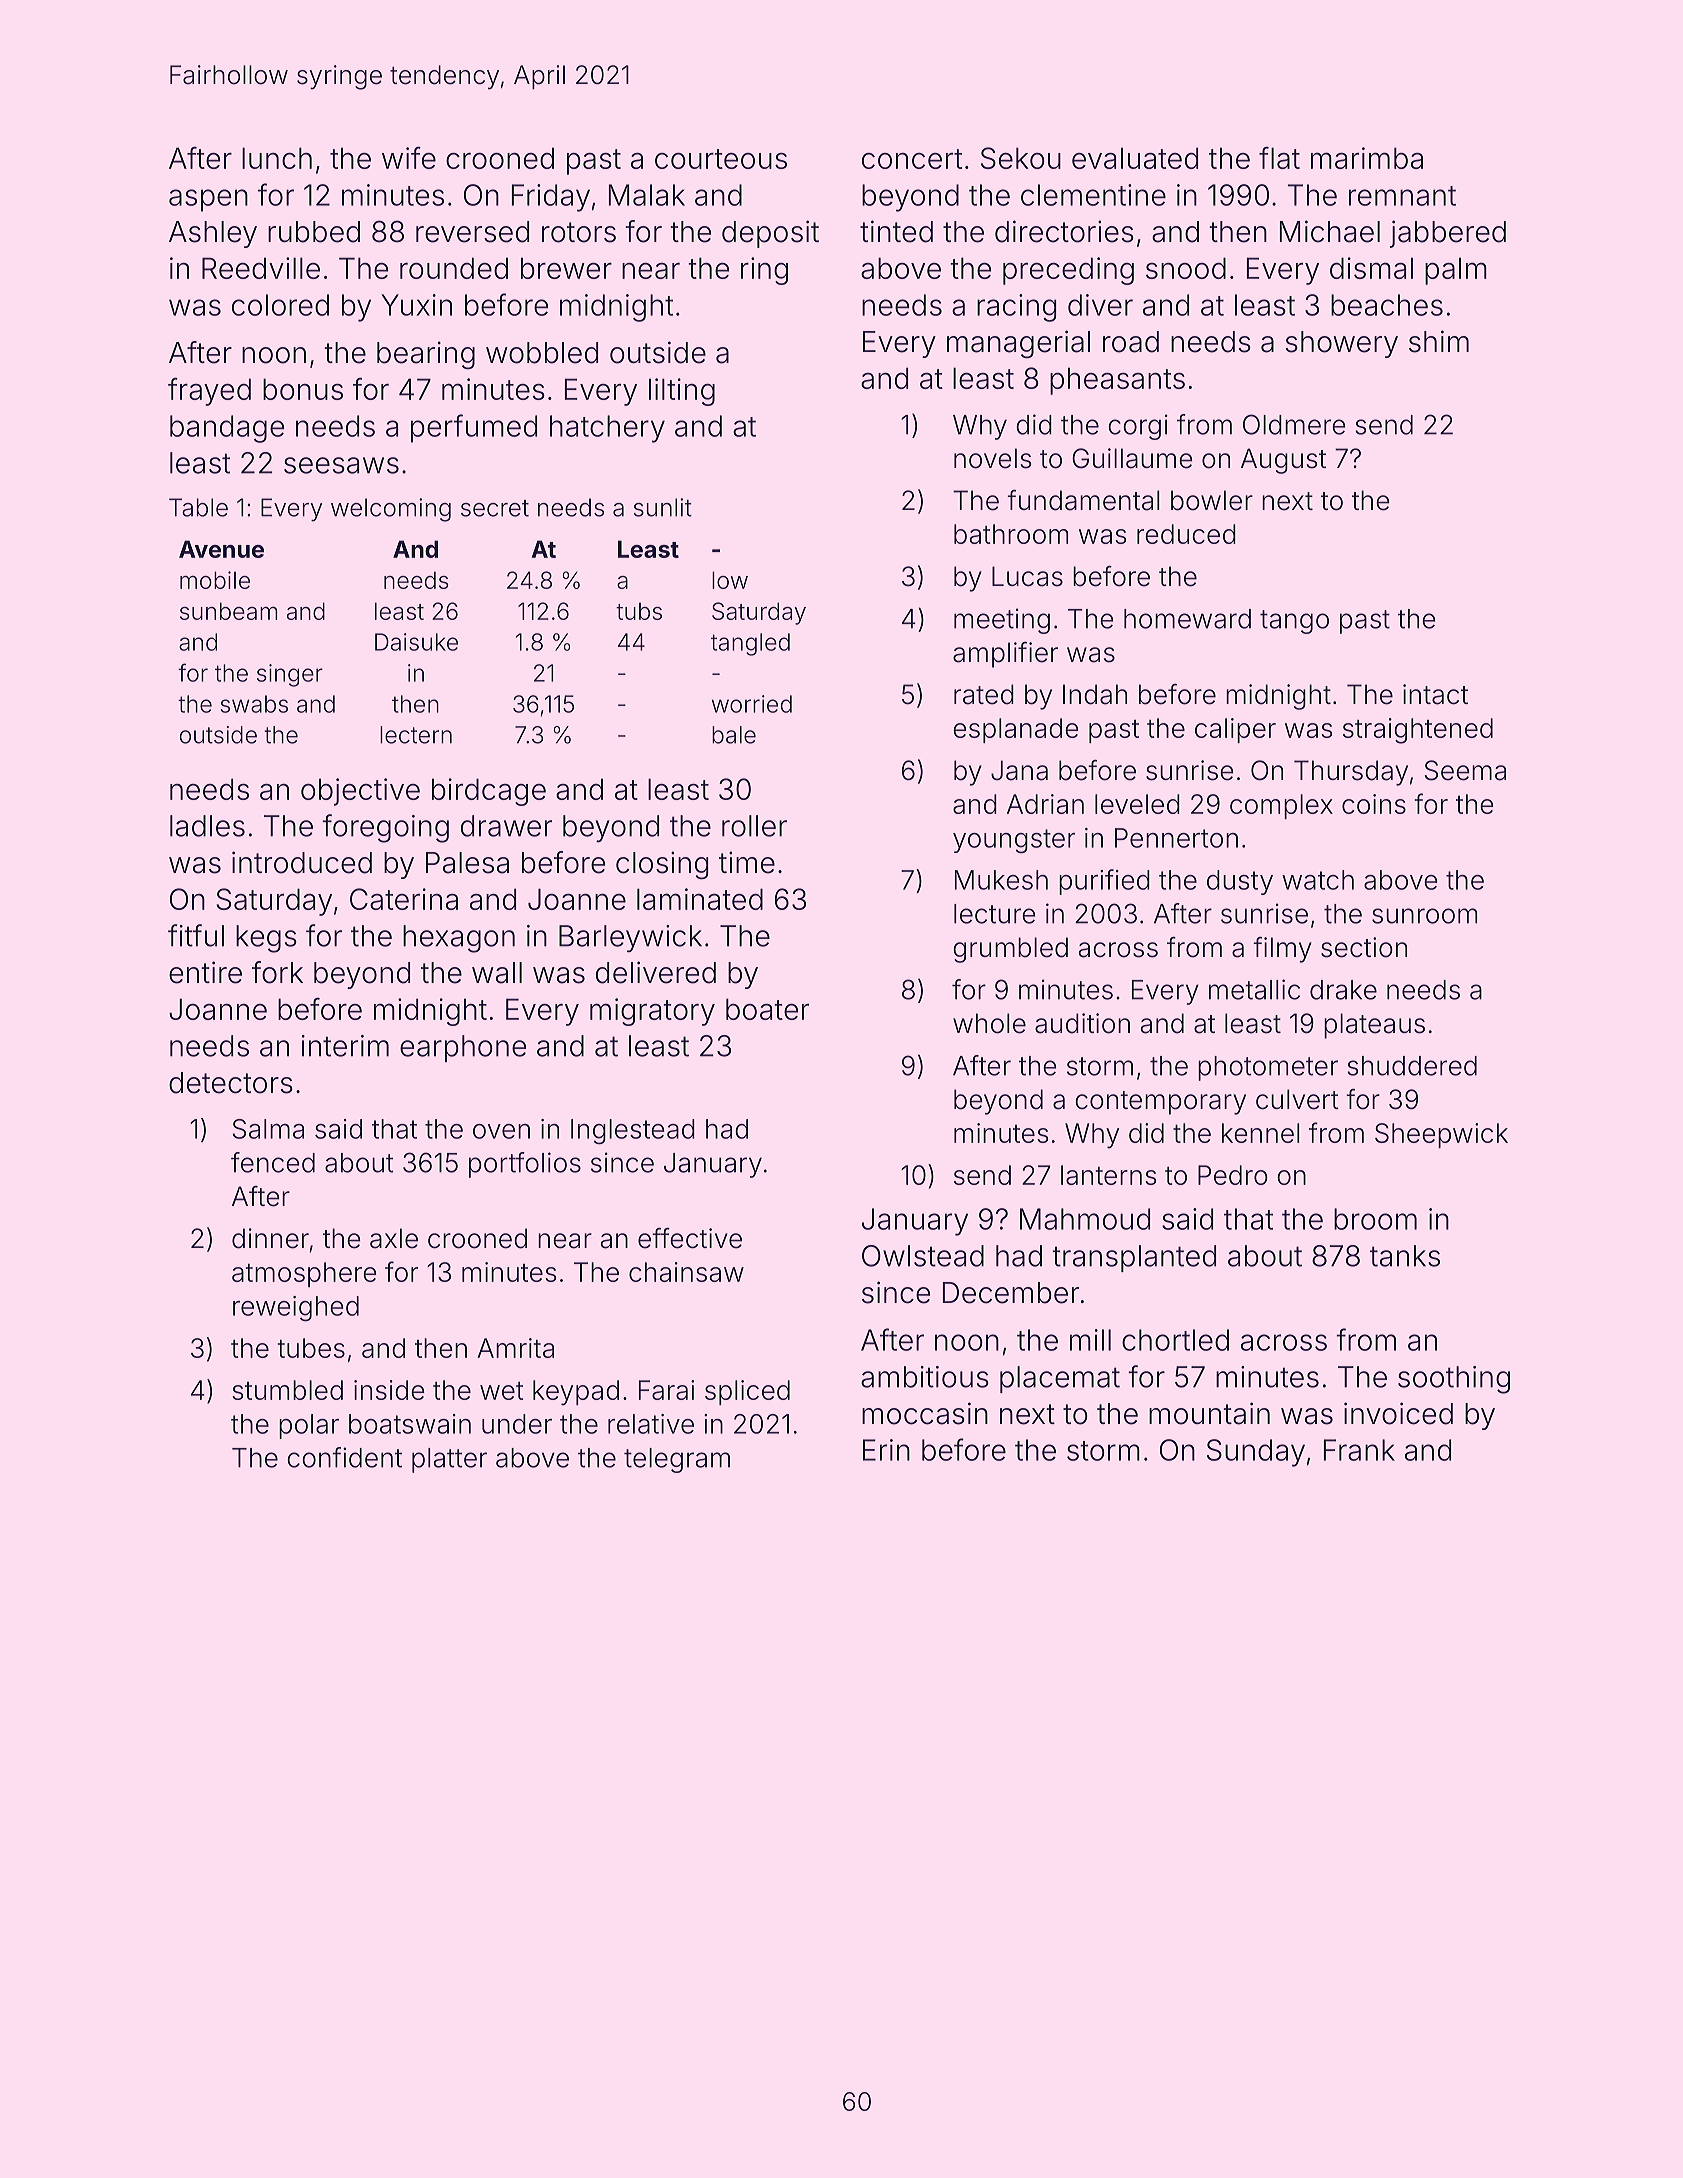  Describe the element at coordinates (273, 1162) in the screenshot. I see `fenced` at that location.
